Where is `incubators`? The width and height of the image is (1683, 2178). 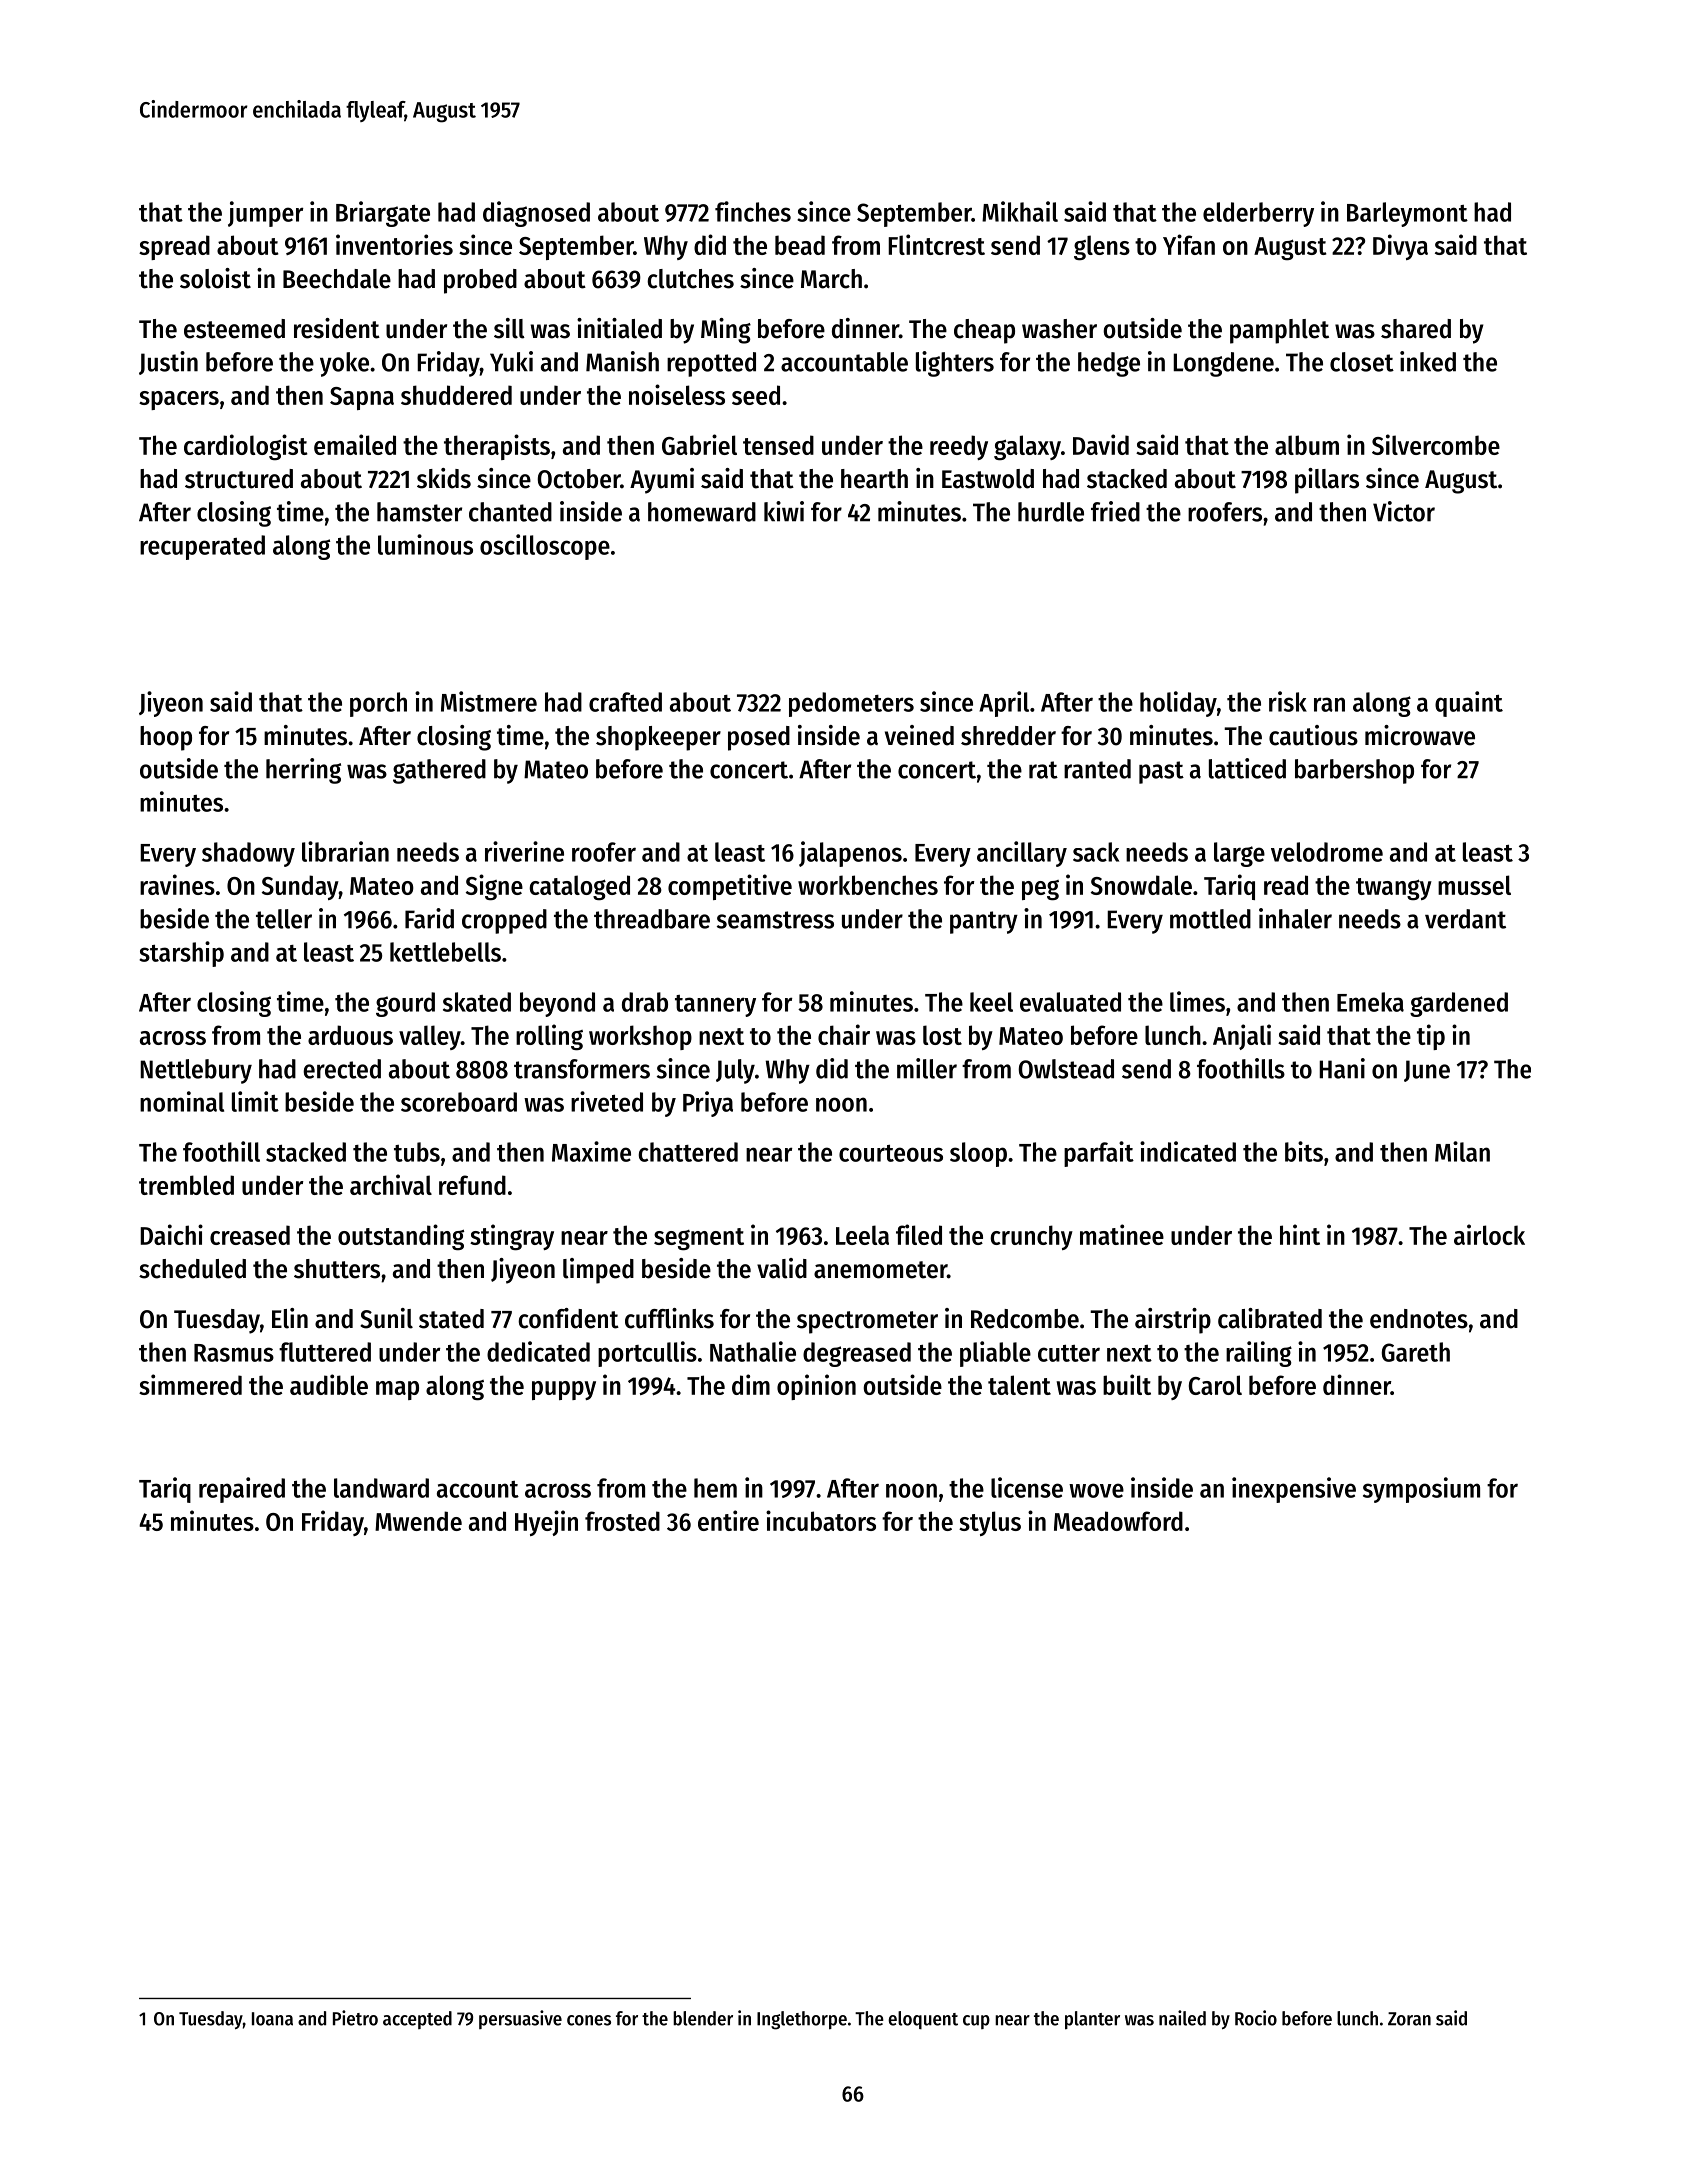 incubators is located at coordinates (821, 1520).
